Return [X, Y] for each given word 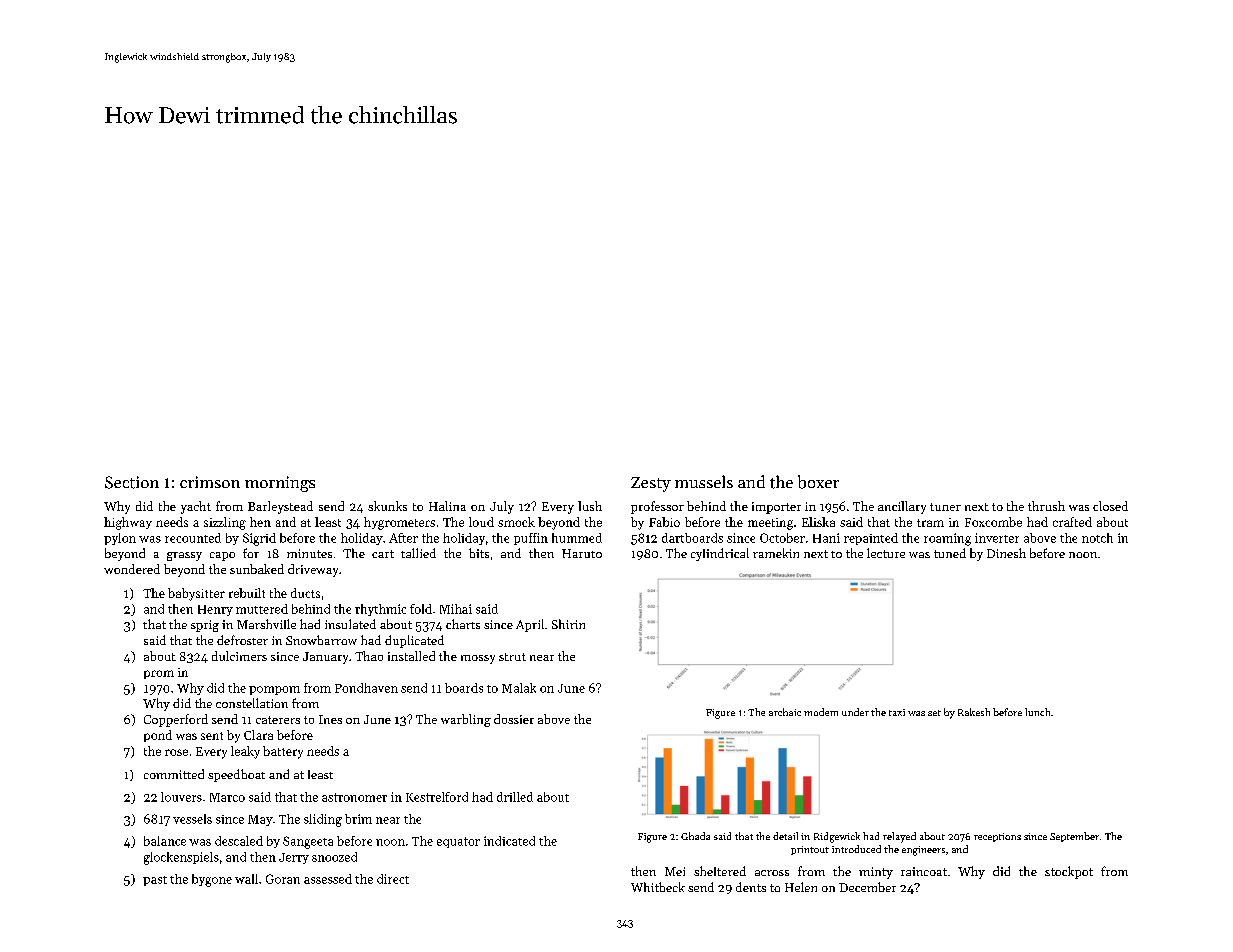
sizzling [225, 523]
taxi [897, 712]
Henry [215, 610]
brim [358, 819]
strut [512, 657]
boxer [818, 482]
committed [174, 774]
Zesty [651, 484]
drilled [515, 797]
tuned [950, 553]
